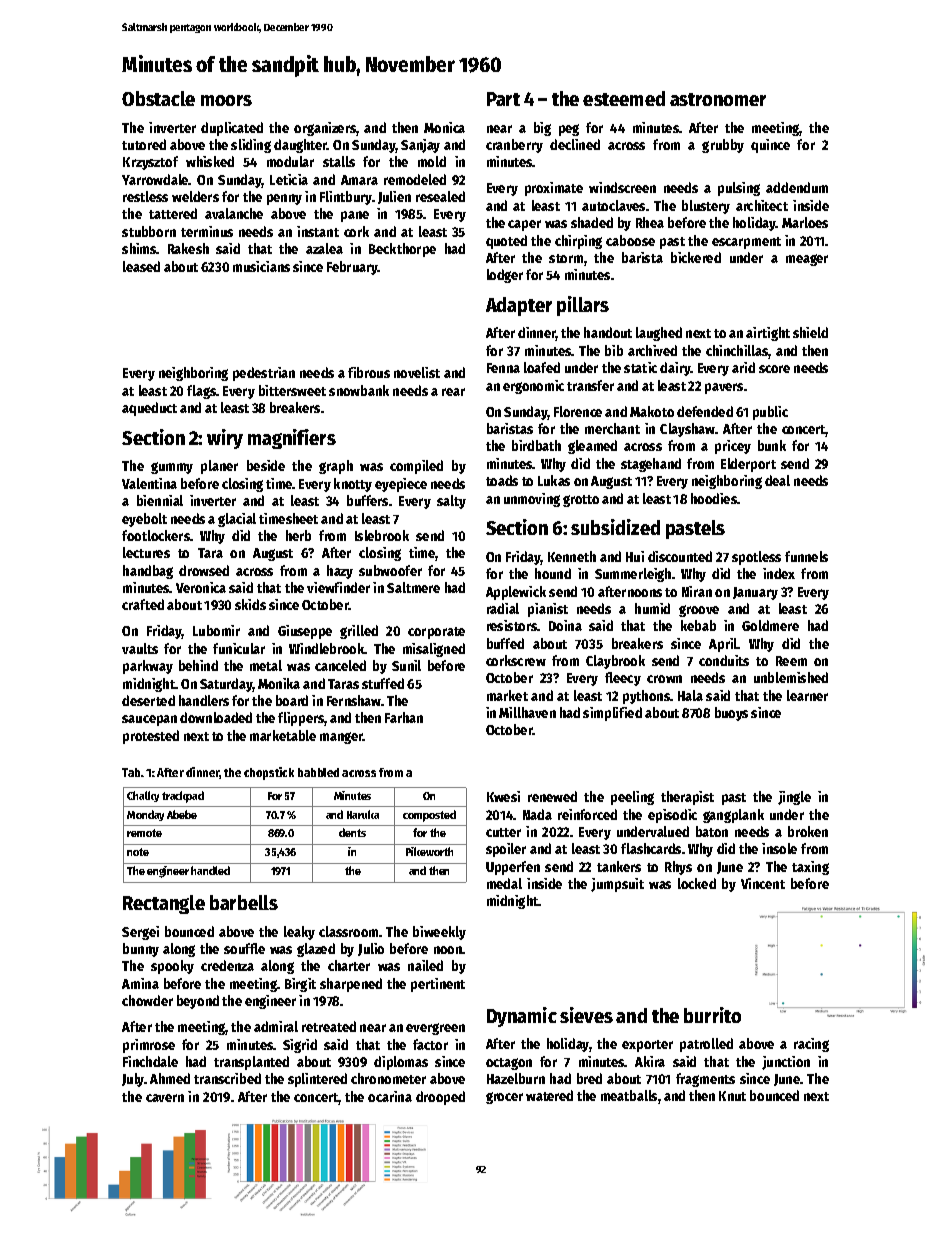 The height and width of the screenshot is (1233, 952). I want to click on dents, so click(352, 832).
